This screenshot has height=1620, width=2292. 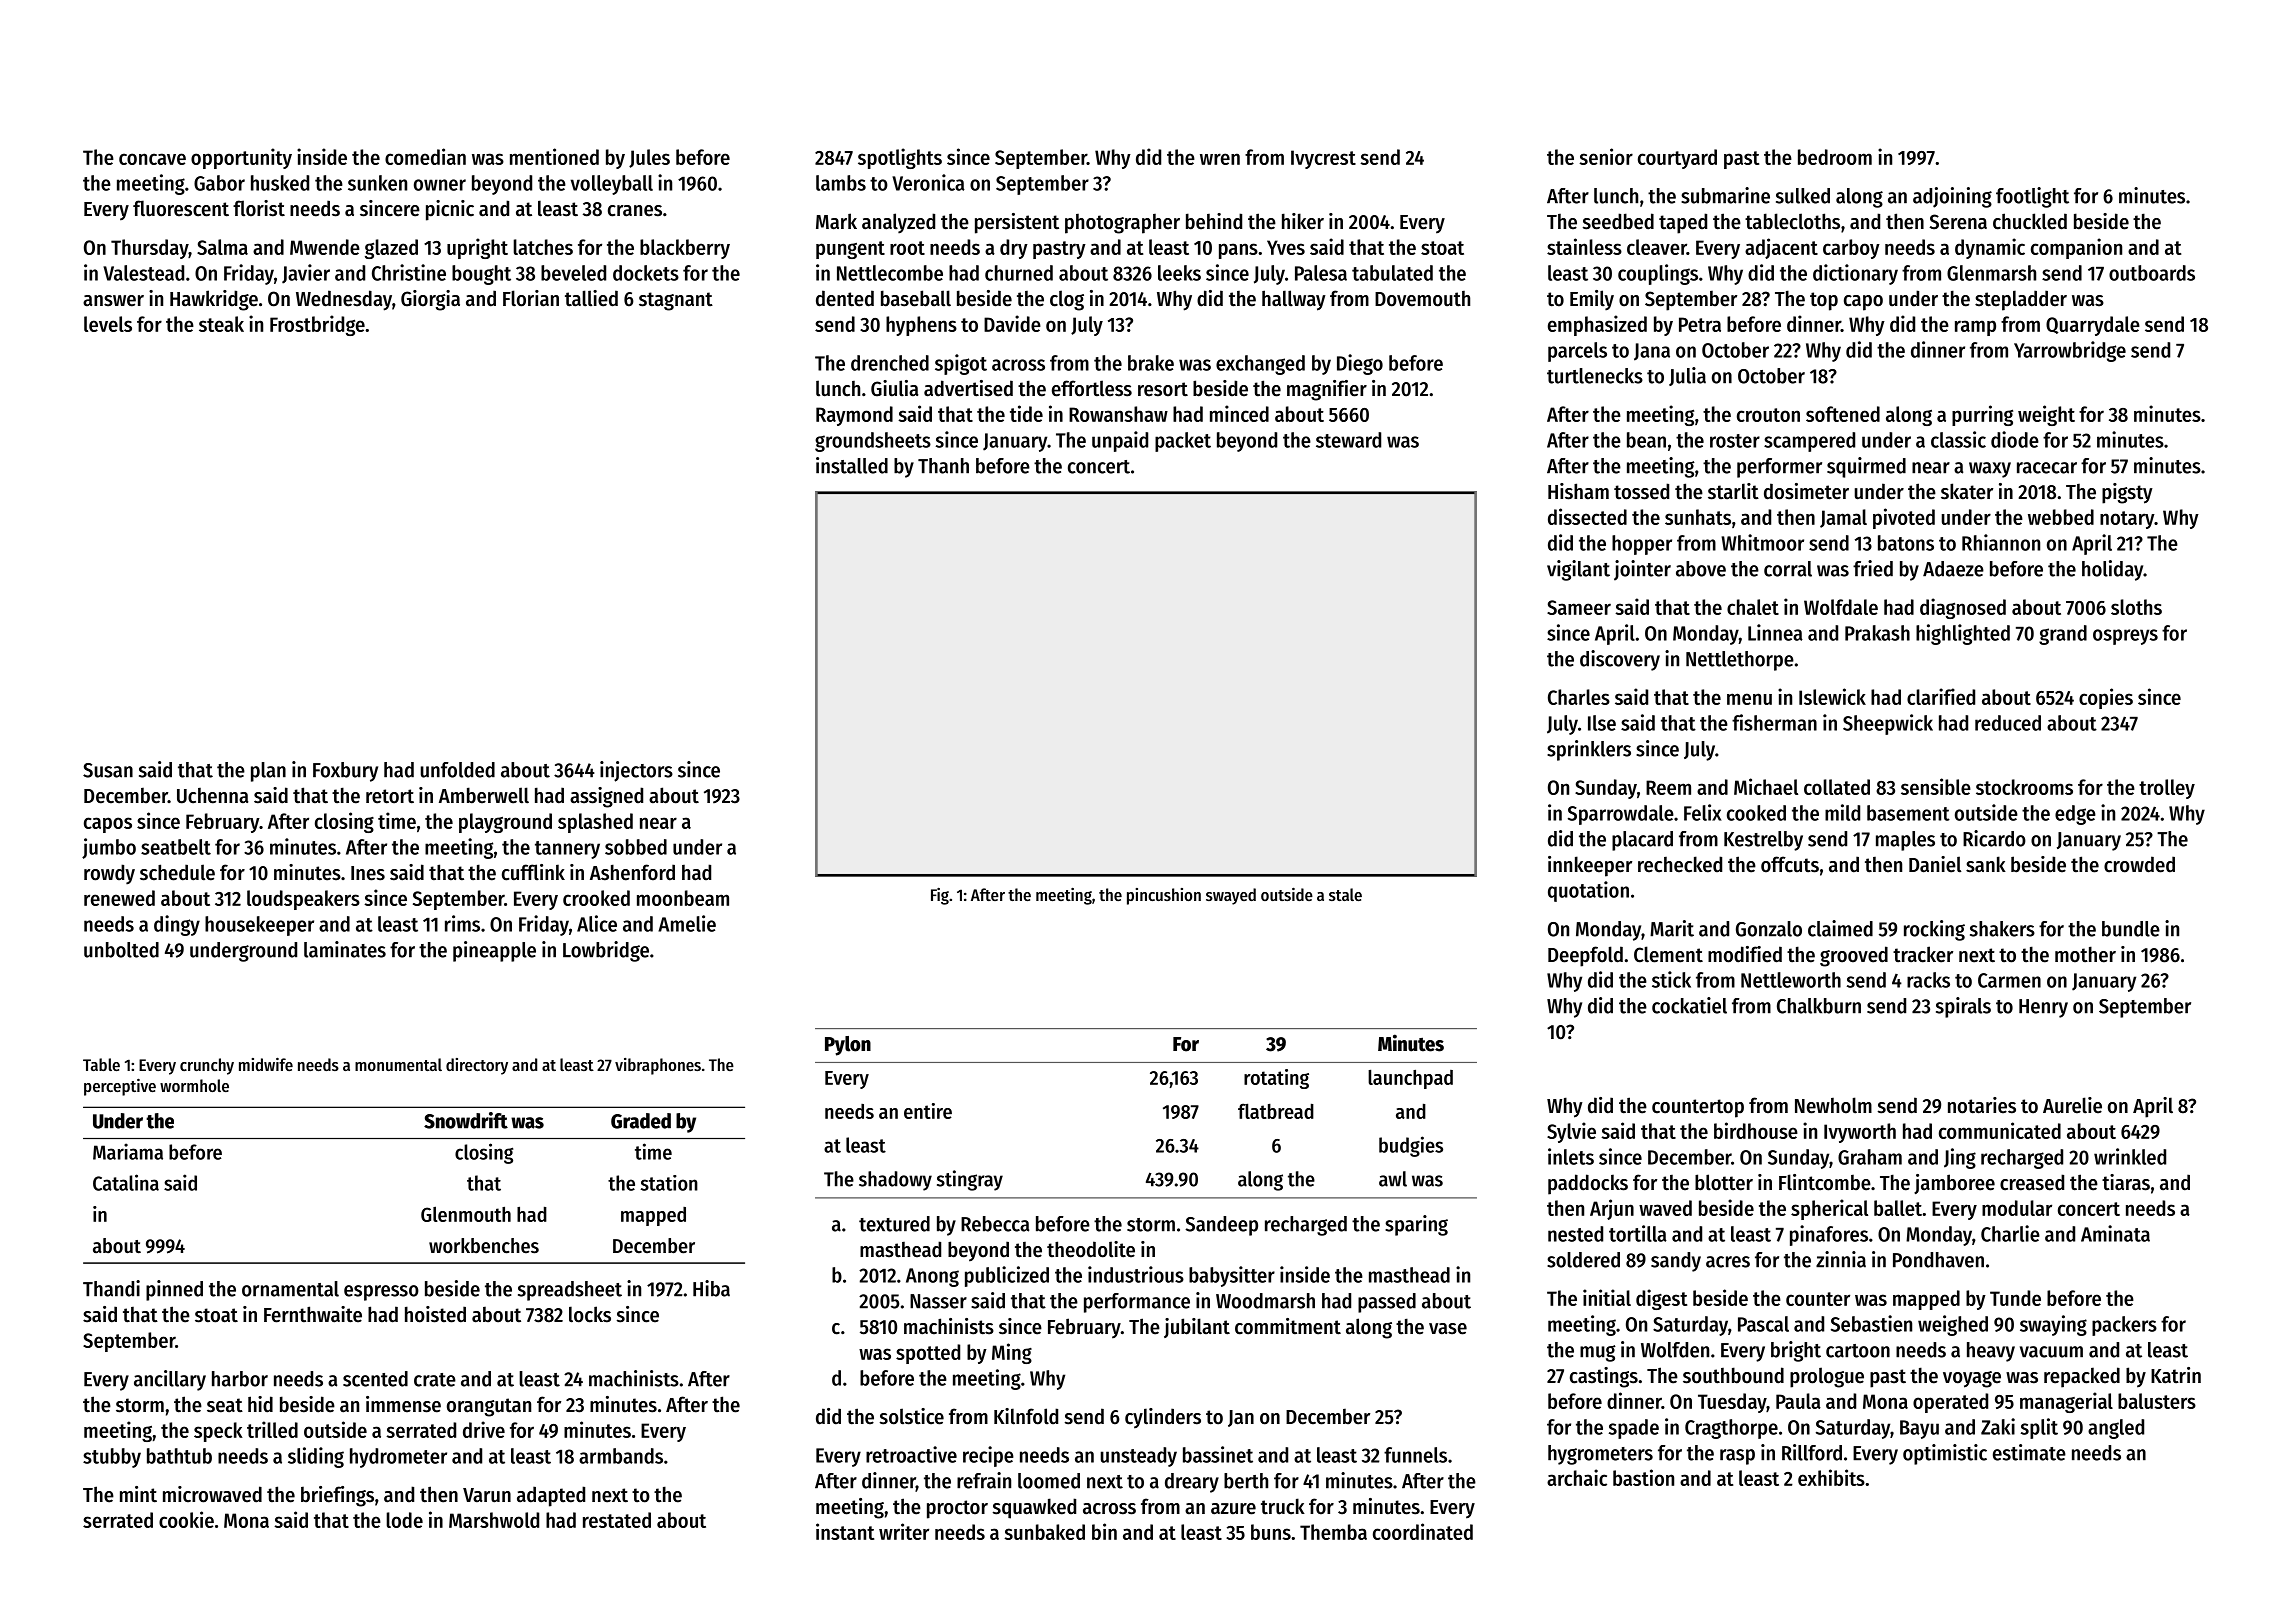 I want to click on wren, so click(x=1220, y=159).
